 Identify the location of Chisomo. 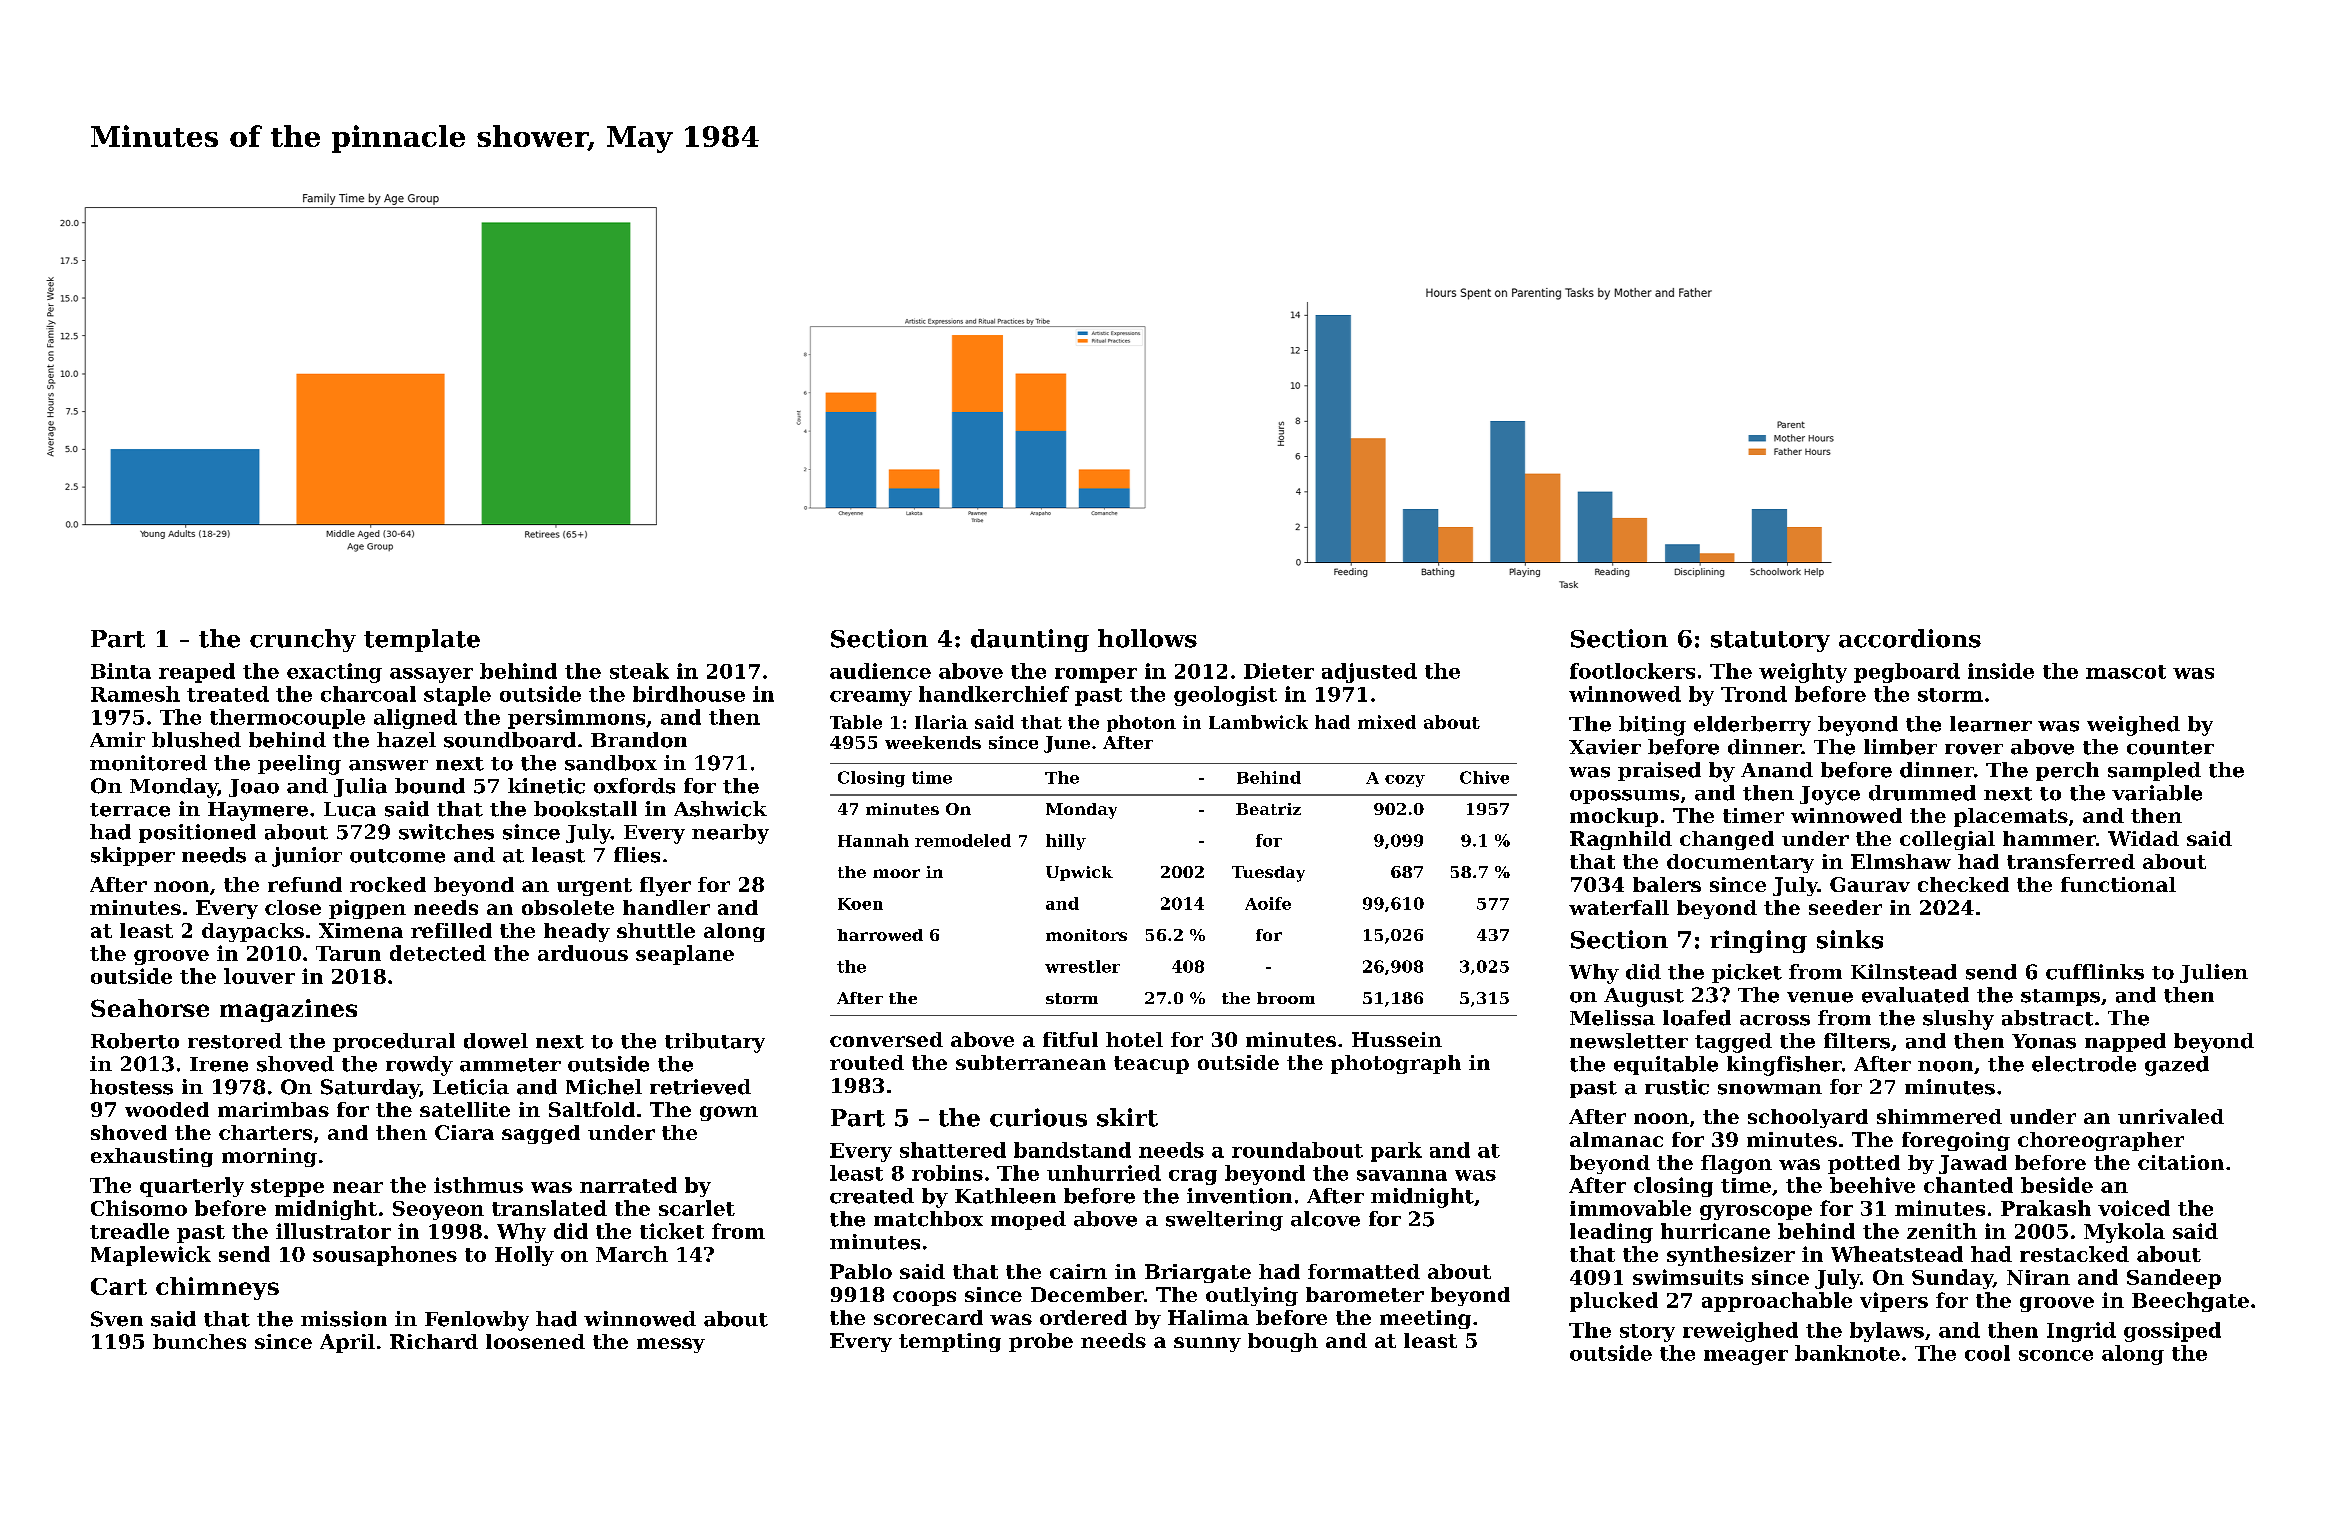
(139, 1208).
